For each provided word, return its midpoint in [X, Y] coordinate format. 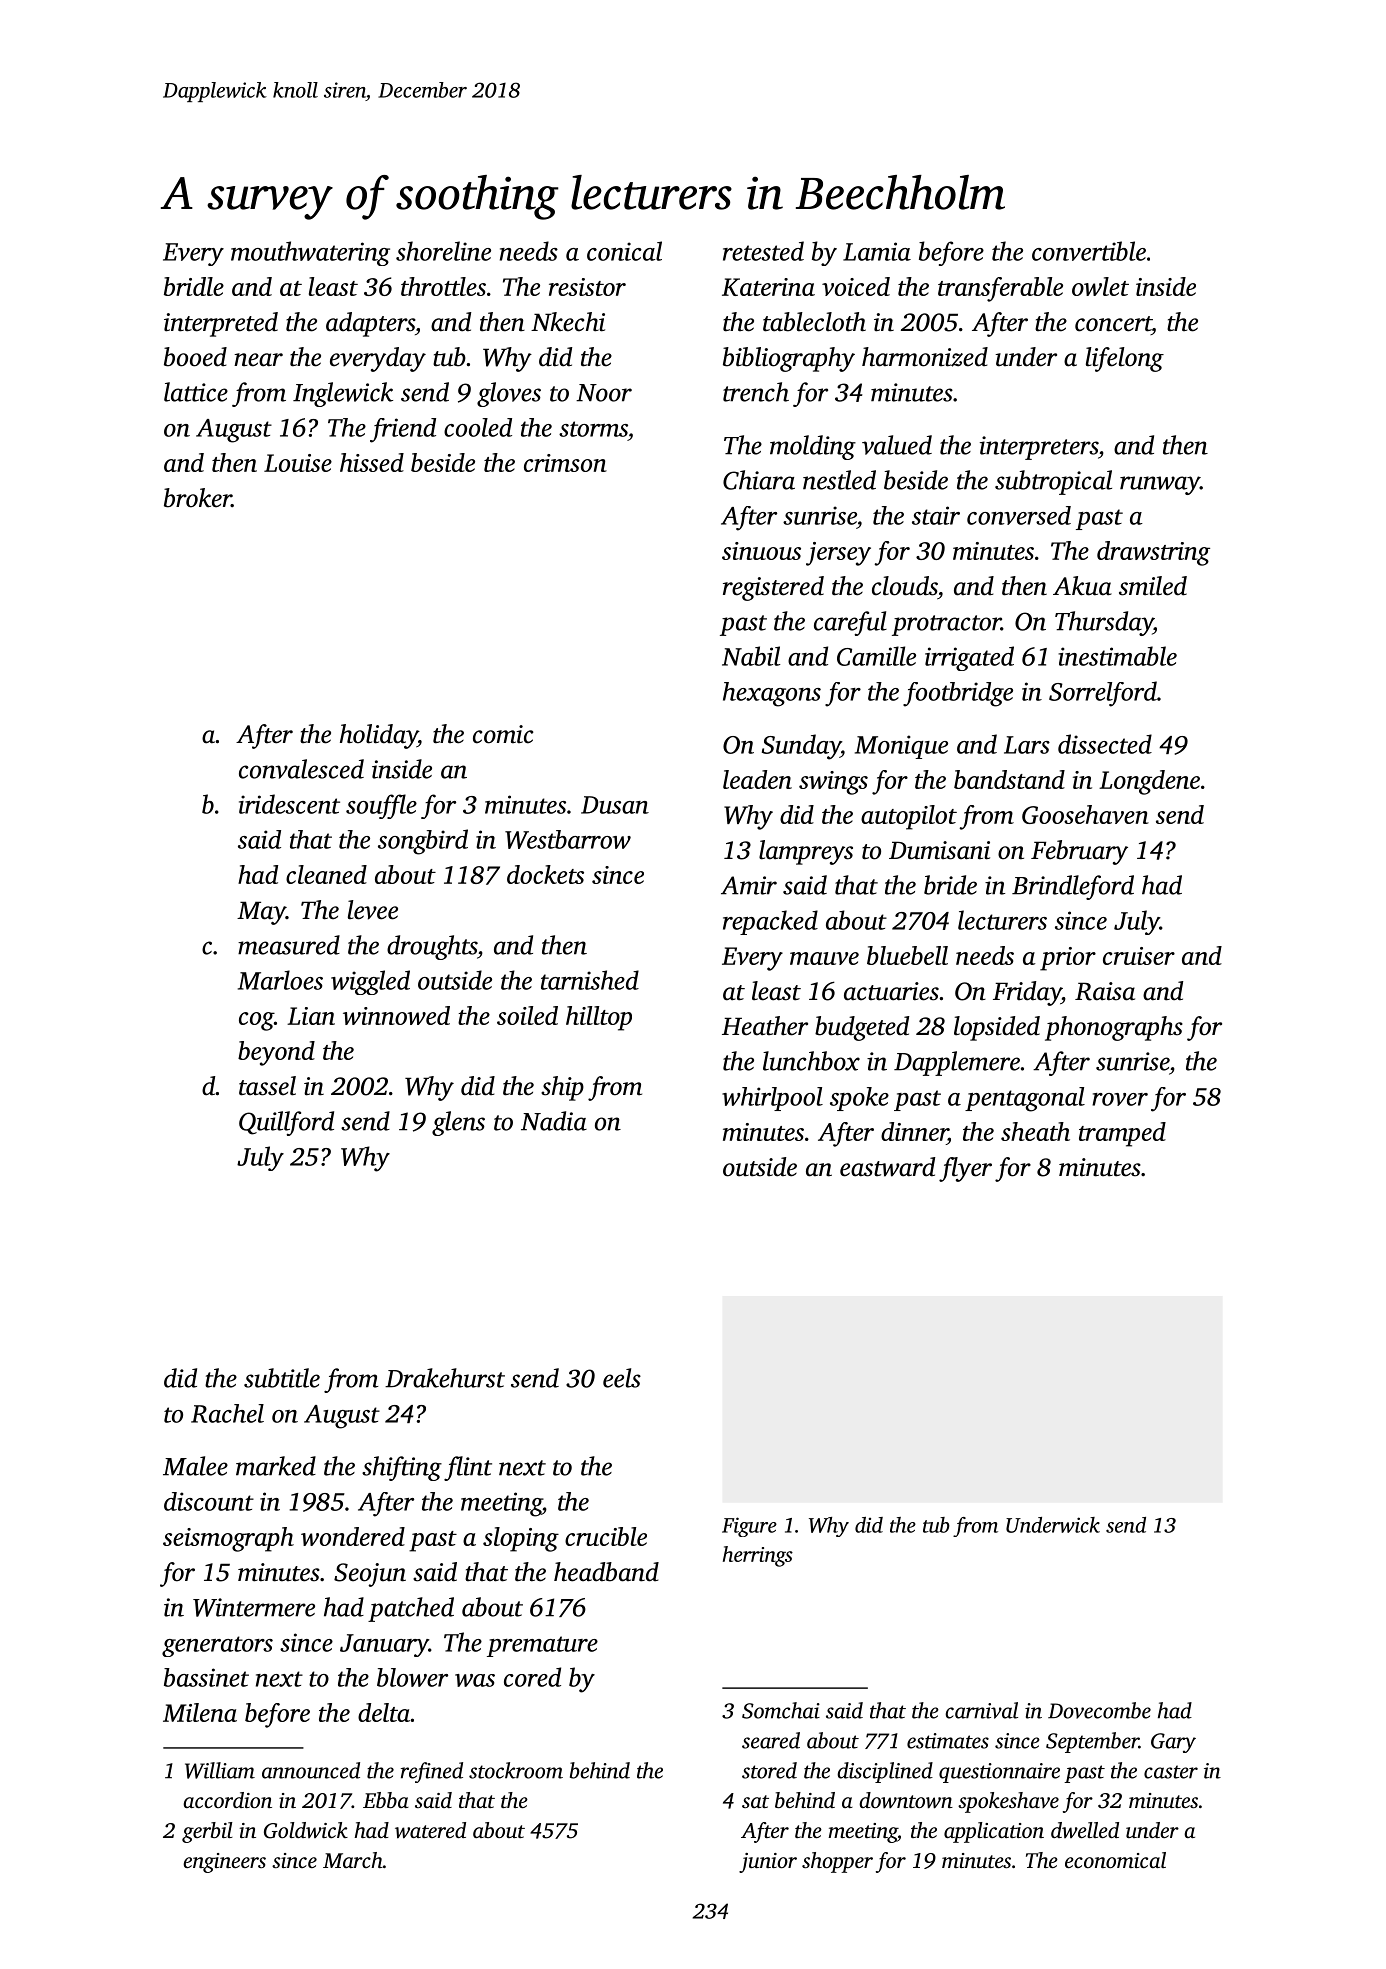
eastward [887, 1167]
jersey [838, 554]
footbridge [958, 694]
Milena [200, 1712]
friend [403, 430]
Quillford [286, 1123]
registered [773, 588]
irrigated [969, 658]
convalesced [301, 769]
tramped [1122, 1134]
